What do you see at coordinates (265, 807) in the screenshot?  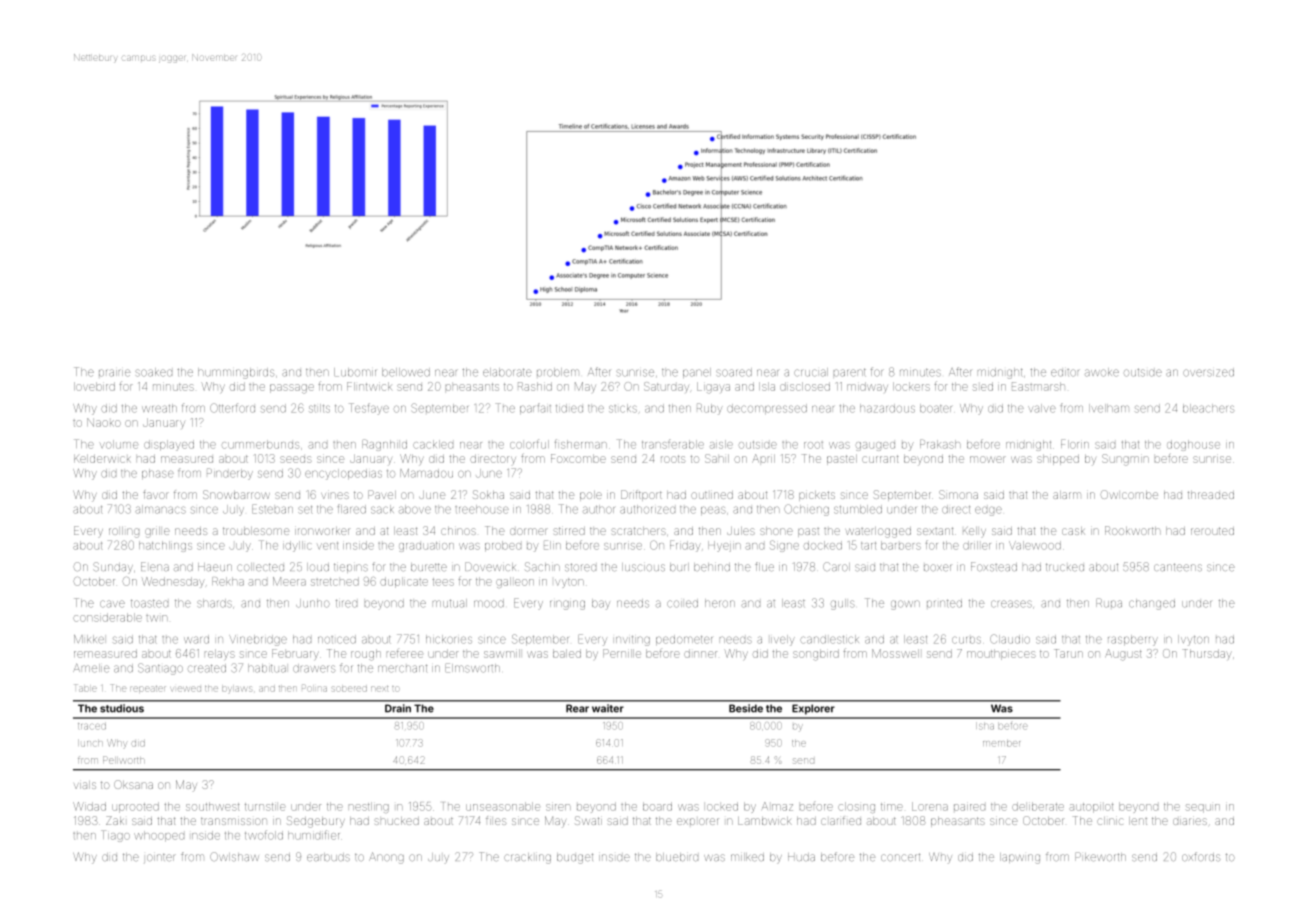 I see `turnstile` at bounding box center [265, 807].
